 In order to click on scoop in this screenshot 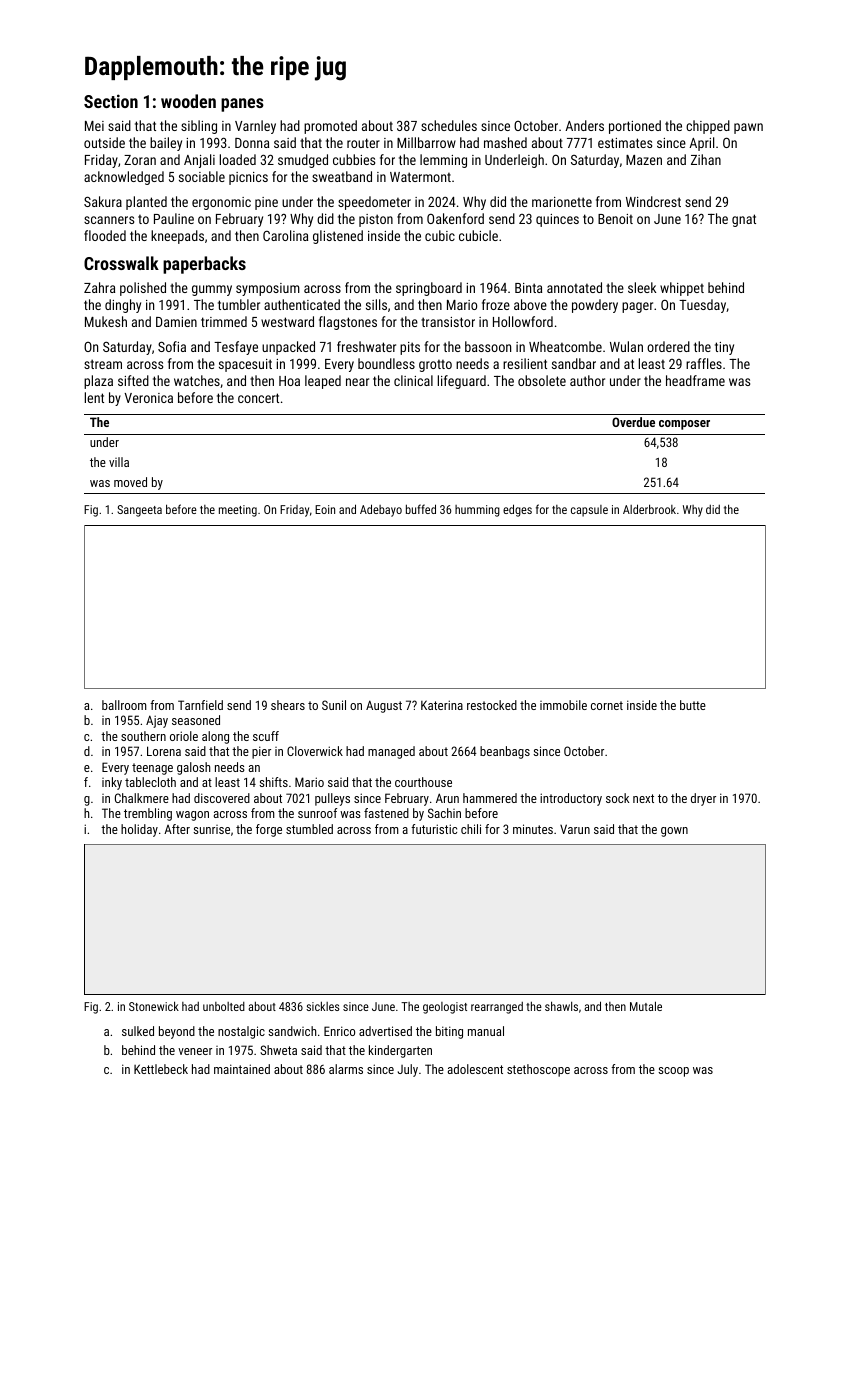, I will do `click(673, 1072)`.
